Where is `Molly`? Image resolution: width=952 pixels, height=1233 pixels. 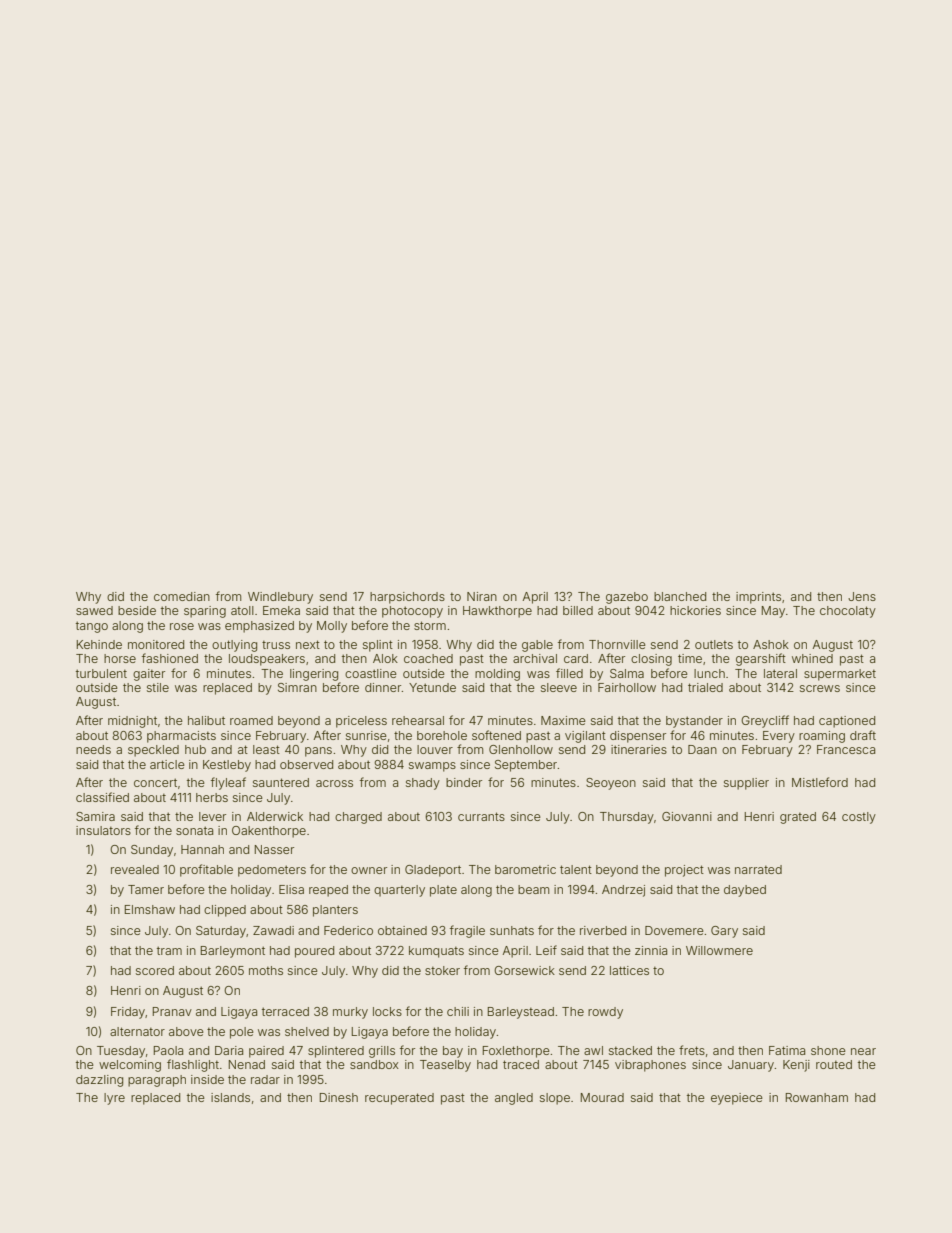
Molly is located at coordinates (332, 627).
